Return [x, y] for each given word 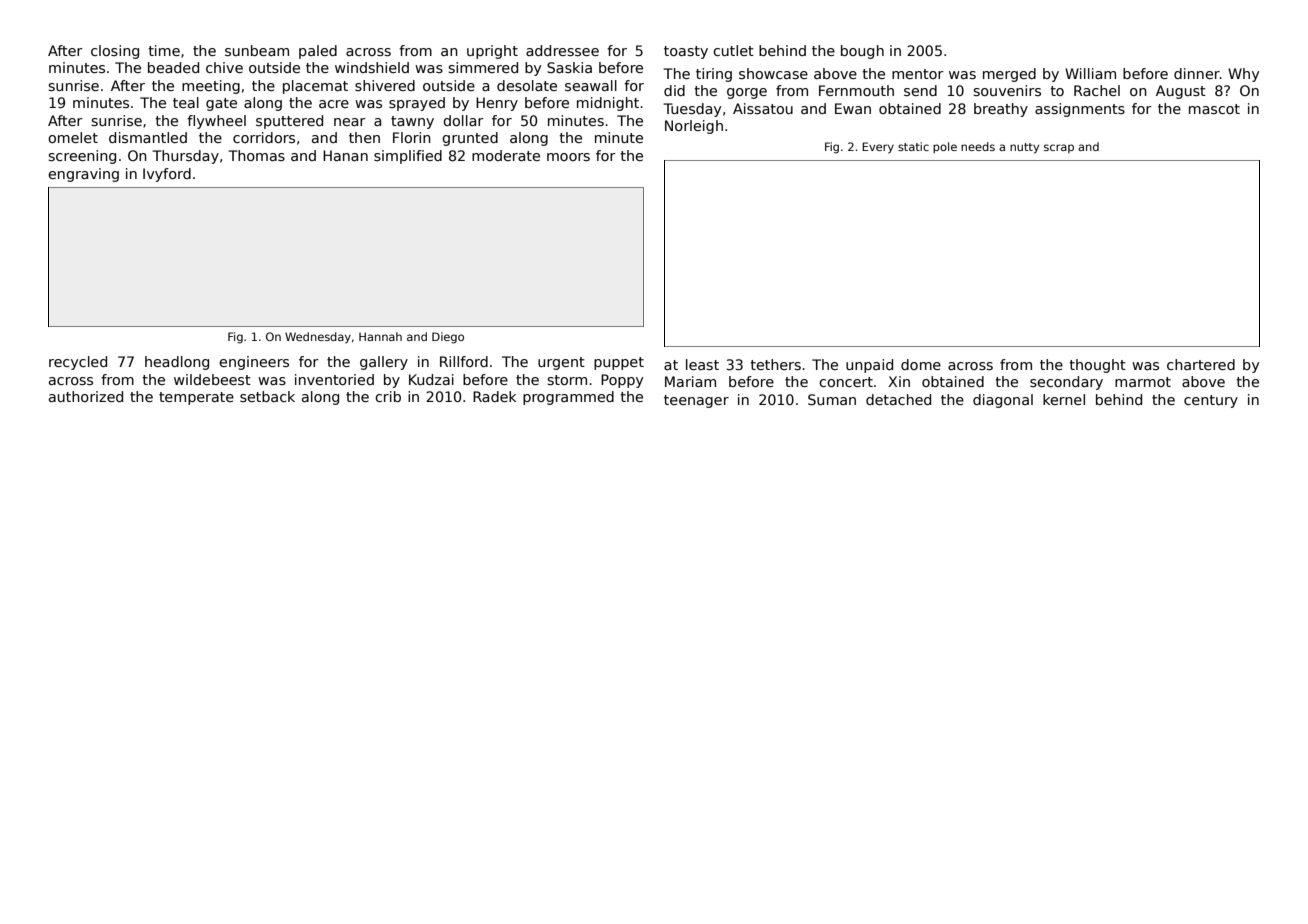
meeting [211, 87]
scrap [1059, 148]
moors [568, 157]
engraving [83, 175]
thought [1097, 366]
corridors [264, 137]
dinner [1197, 73]
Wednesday [318, 338]
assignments [1080, 110]
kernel [1064, 399]
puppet [619, 363]
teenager [696, 401]
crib [388, 396]
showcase [773, 73]
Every [878, 148]
